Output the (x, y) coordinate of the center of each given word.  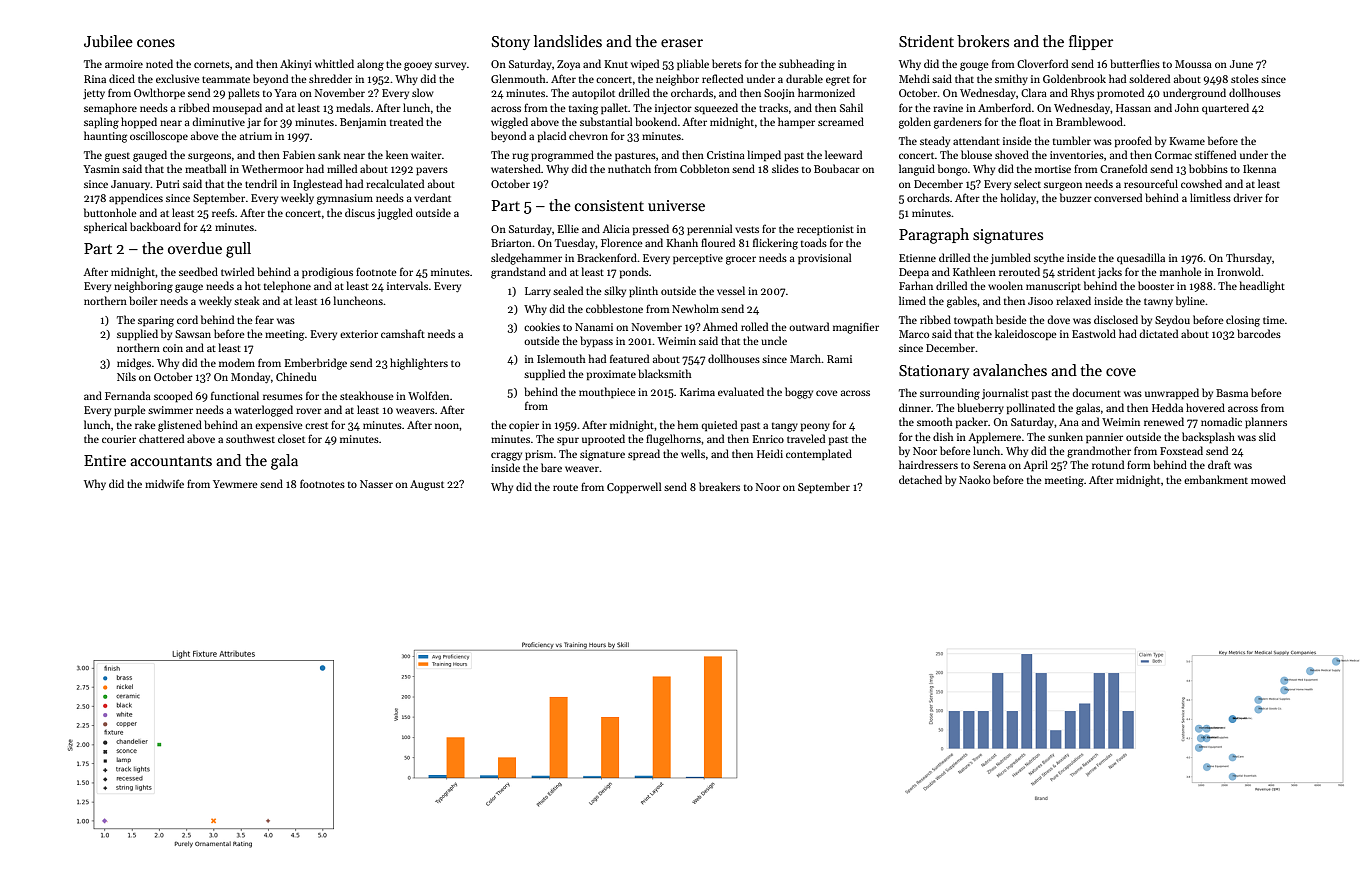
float (1030, 121)
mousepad (237, 108)
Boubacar (837, 168)
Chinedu (296, 376)
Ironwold (1239, 271)
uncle (774, 340)
